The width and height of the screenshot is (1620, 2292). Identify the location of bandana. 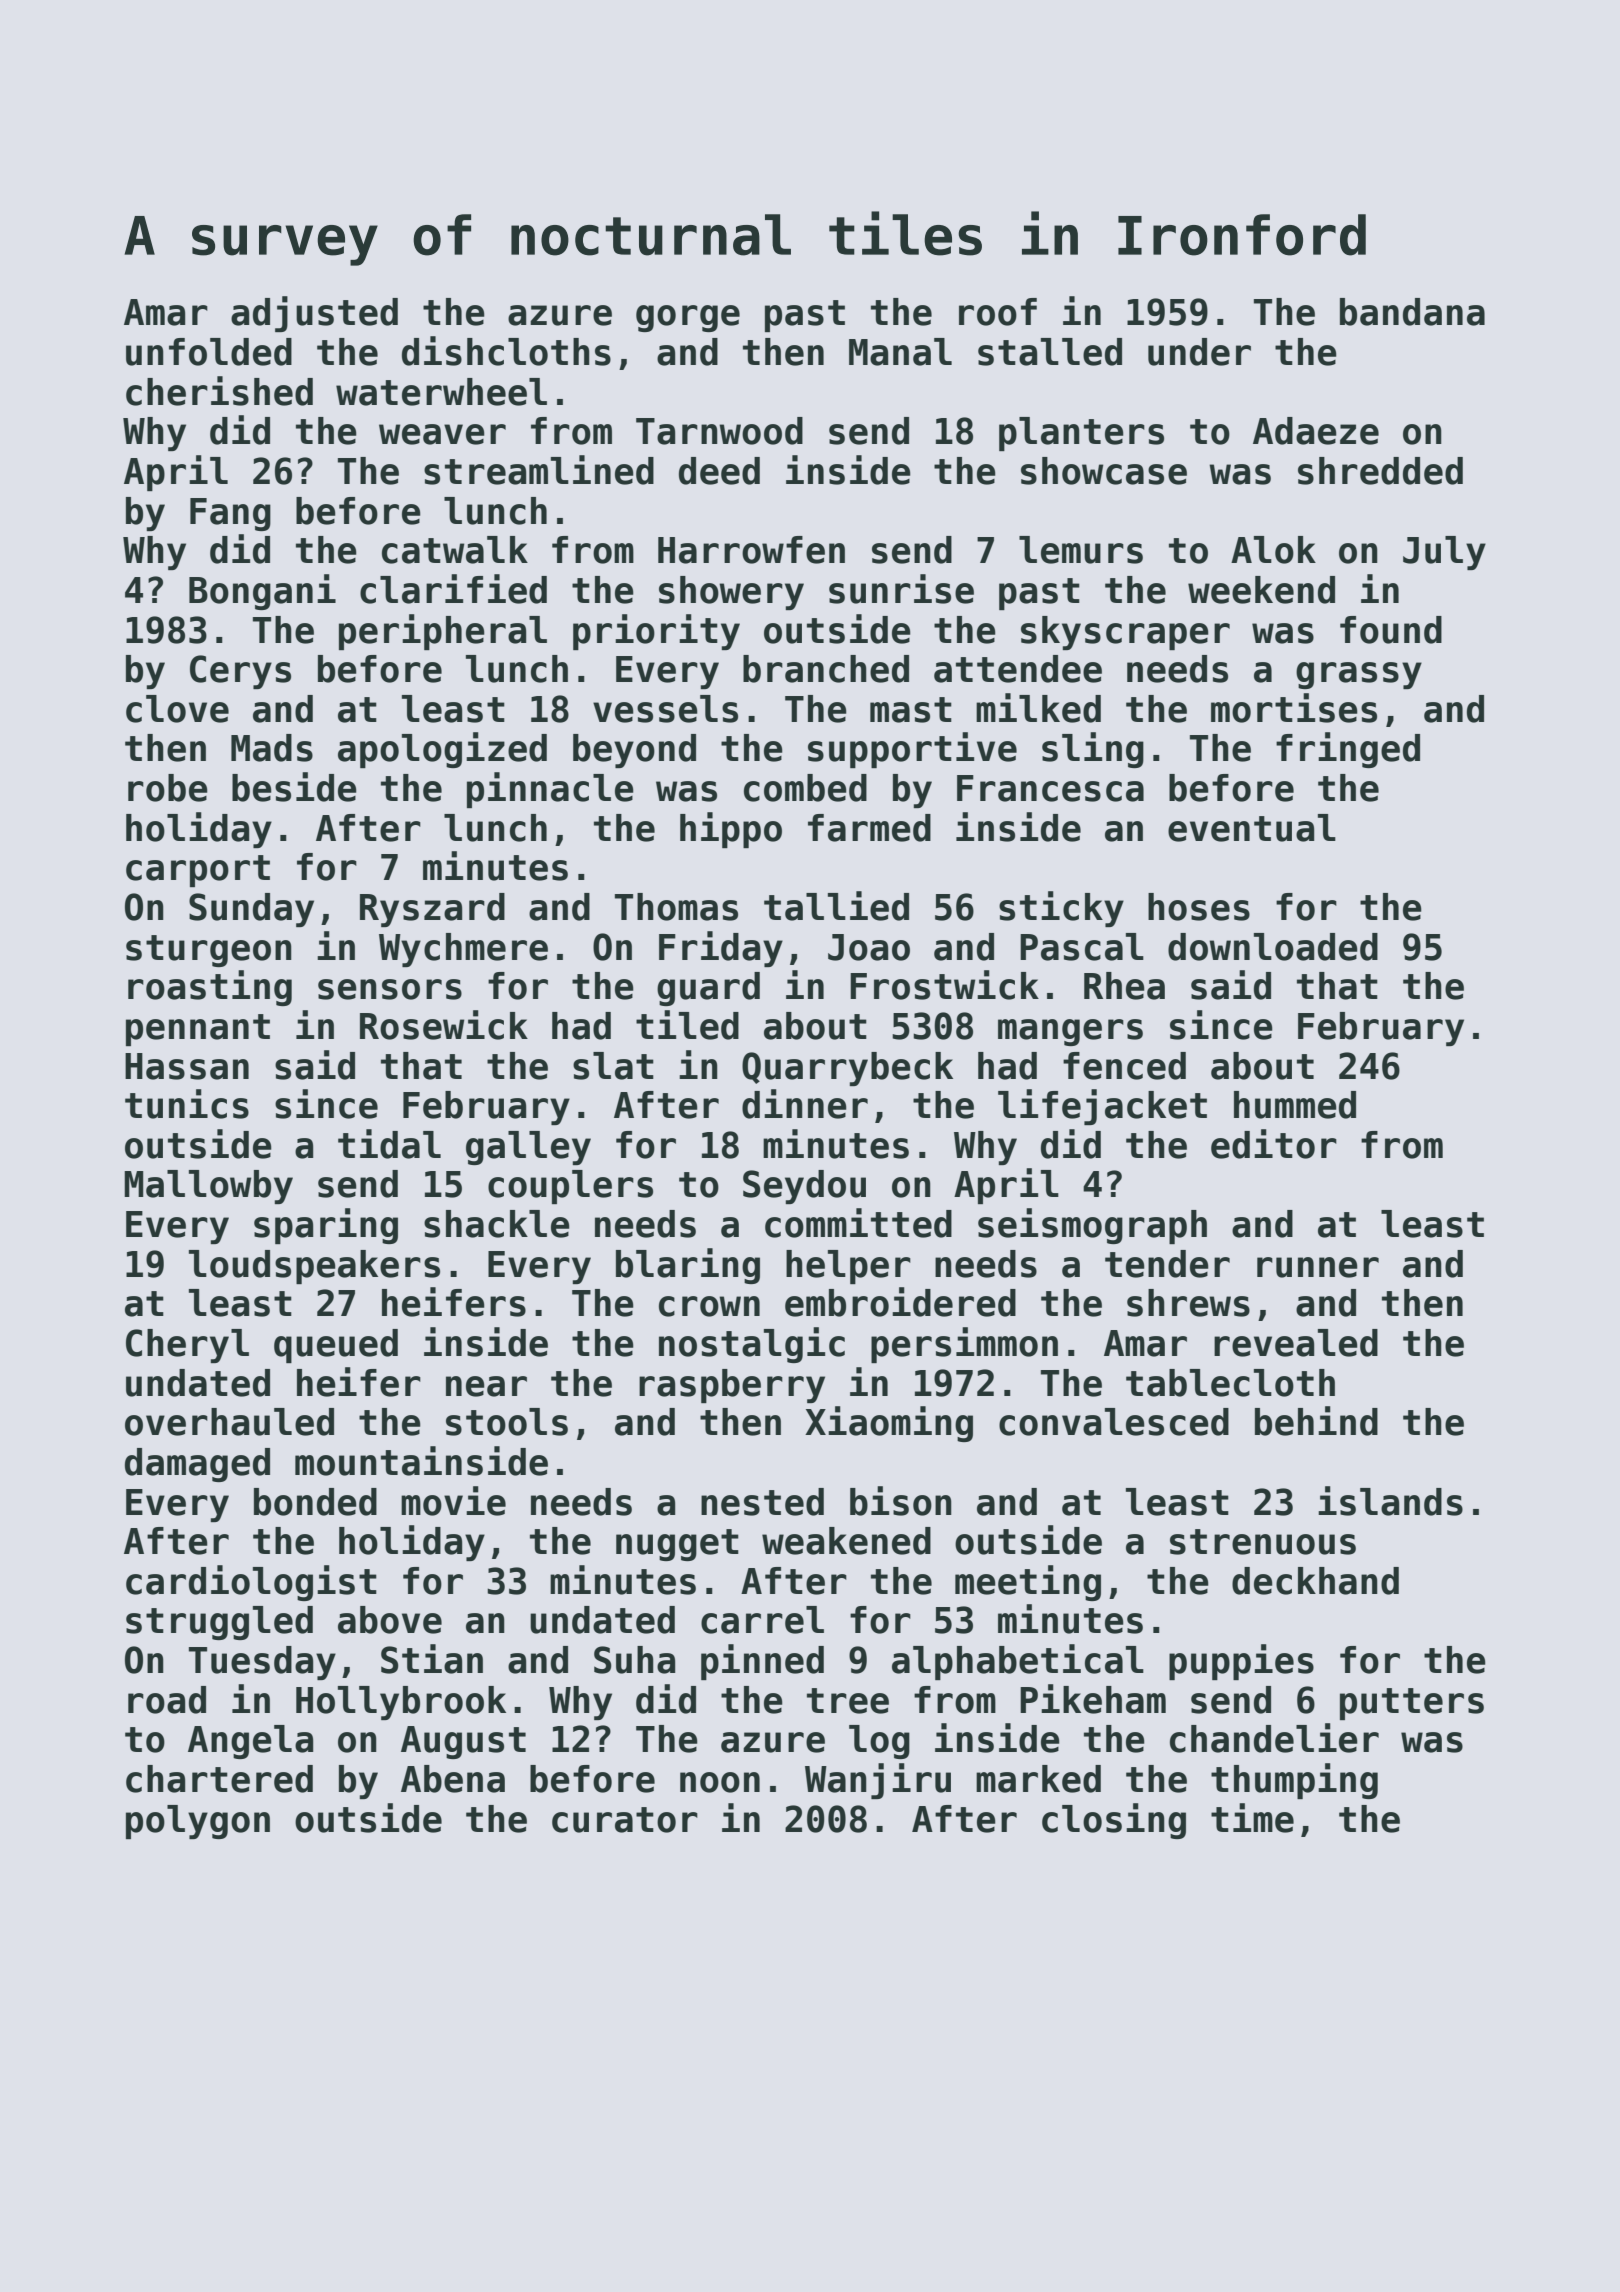
(1412, 312).
